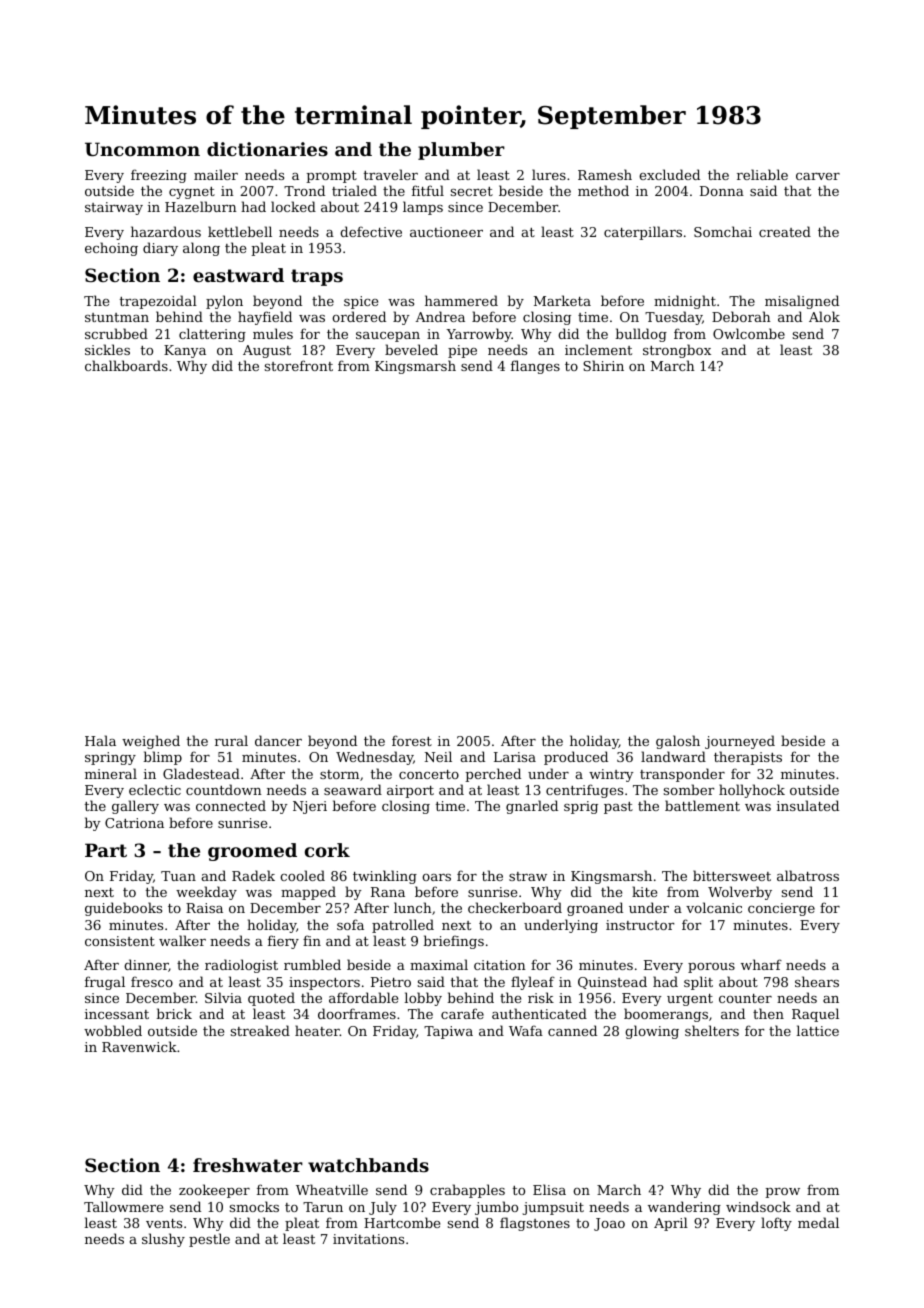 This screenshot has width=924, height=1308. What do you see at coordinates (142, 149) in the screenshot?
I see `Uncommon` at bounding box center [142, 149].
